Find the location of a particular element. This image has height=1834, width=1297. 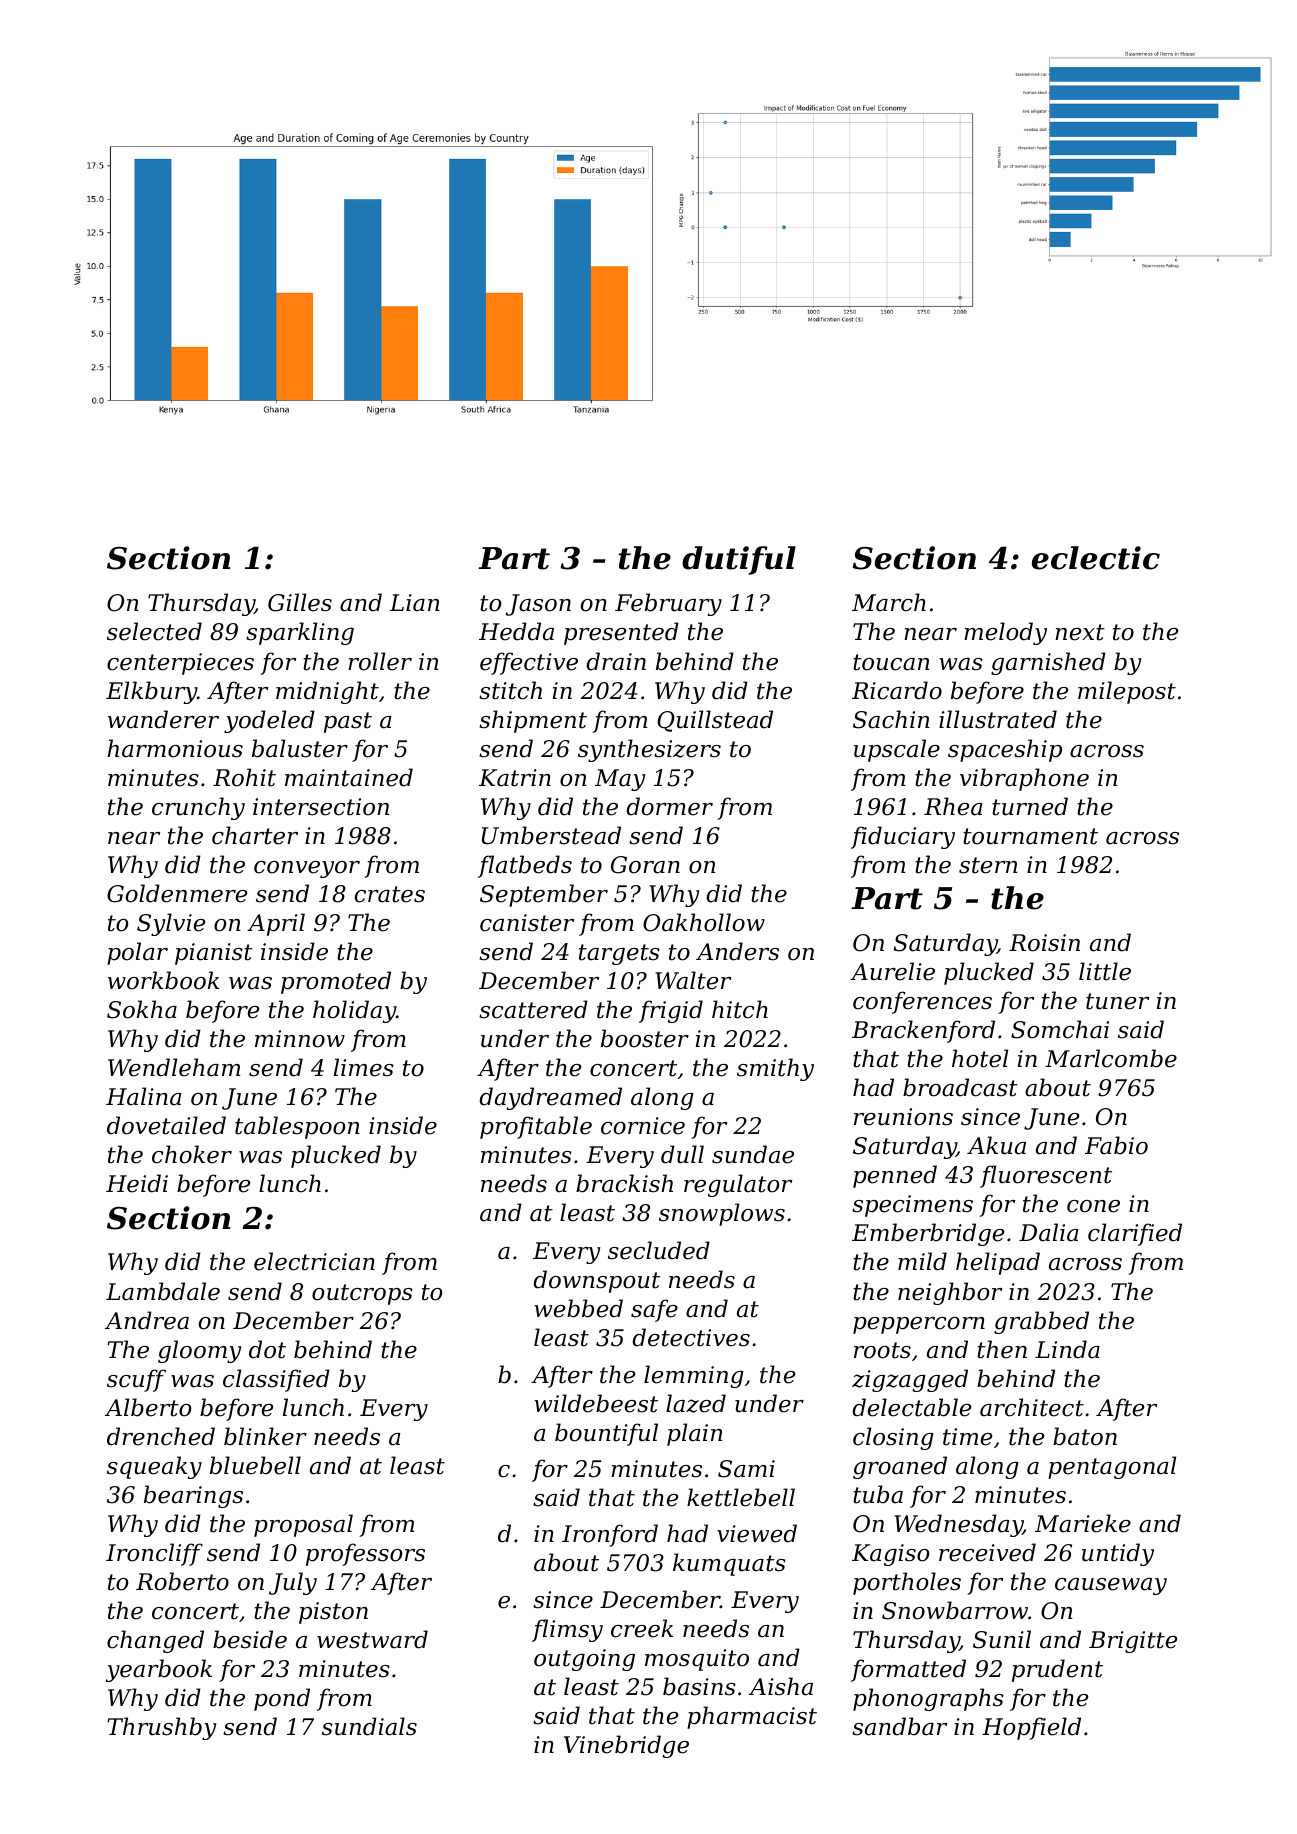

dutiful is located at coordinates (739, 560).
